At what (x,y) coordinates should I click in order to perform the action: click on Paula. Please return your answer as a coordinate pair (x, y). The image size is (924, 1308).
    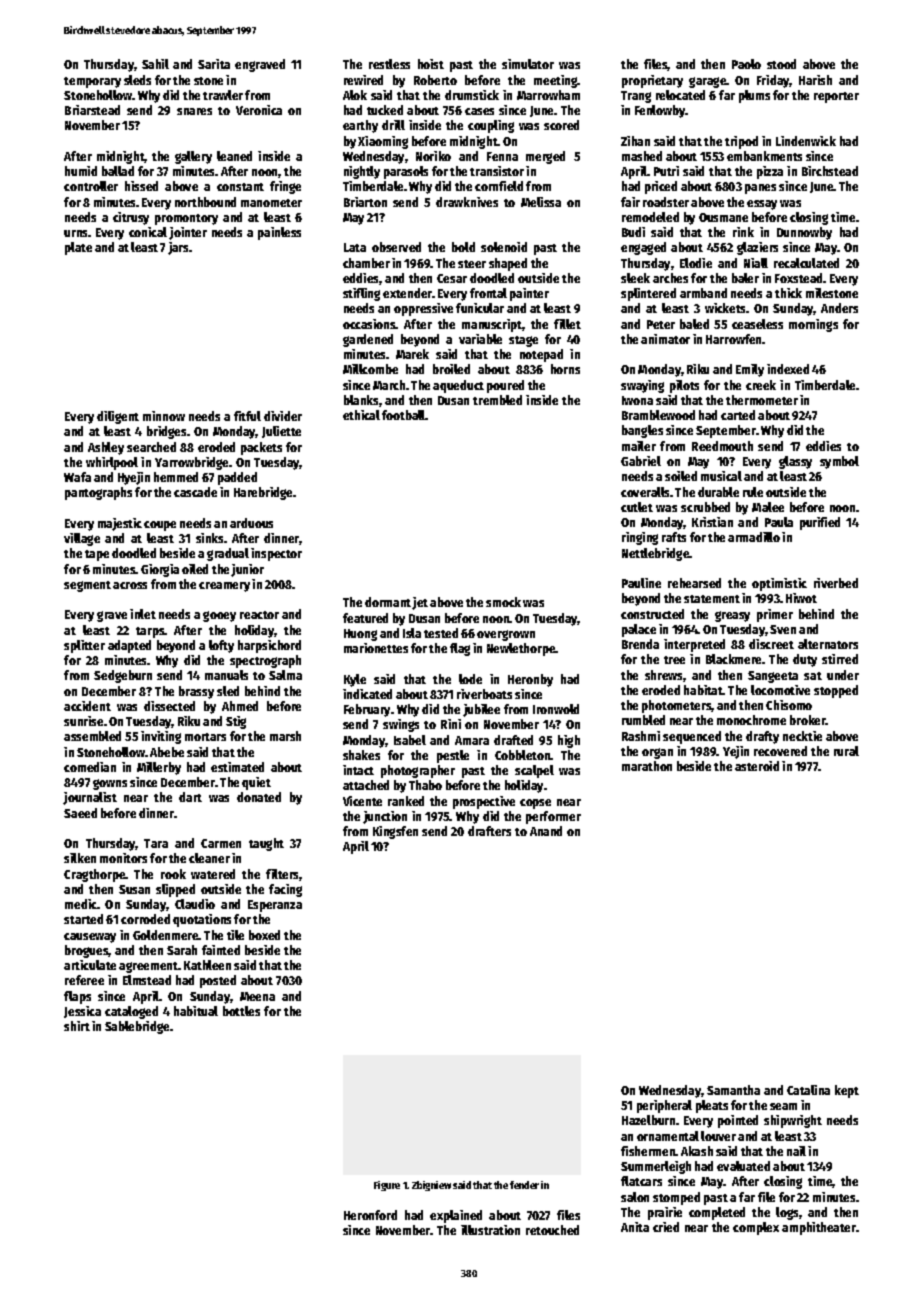
    Looking at the image, I should click on (779, 522).
